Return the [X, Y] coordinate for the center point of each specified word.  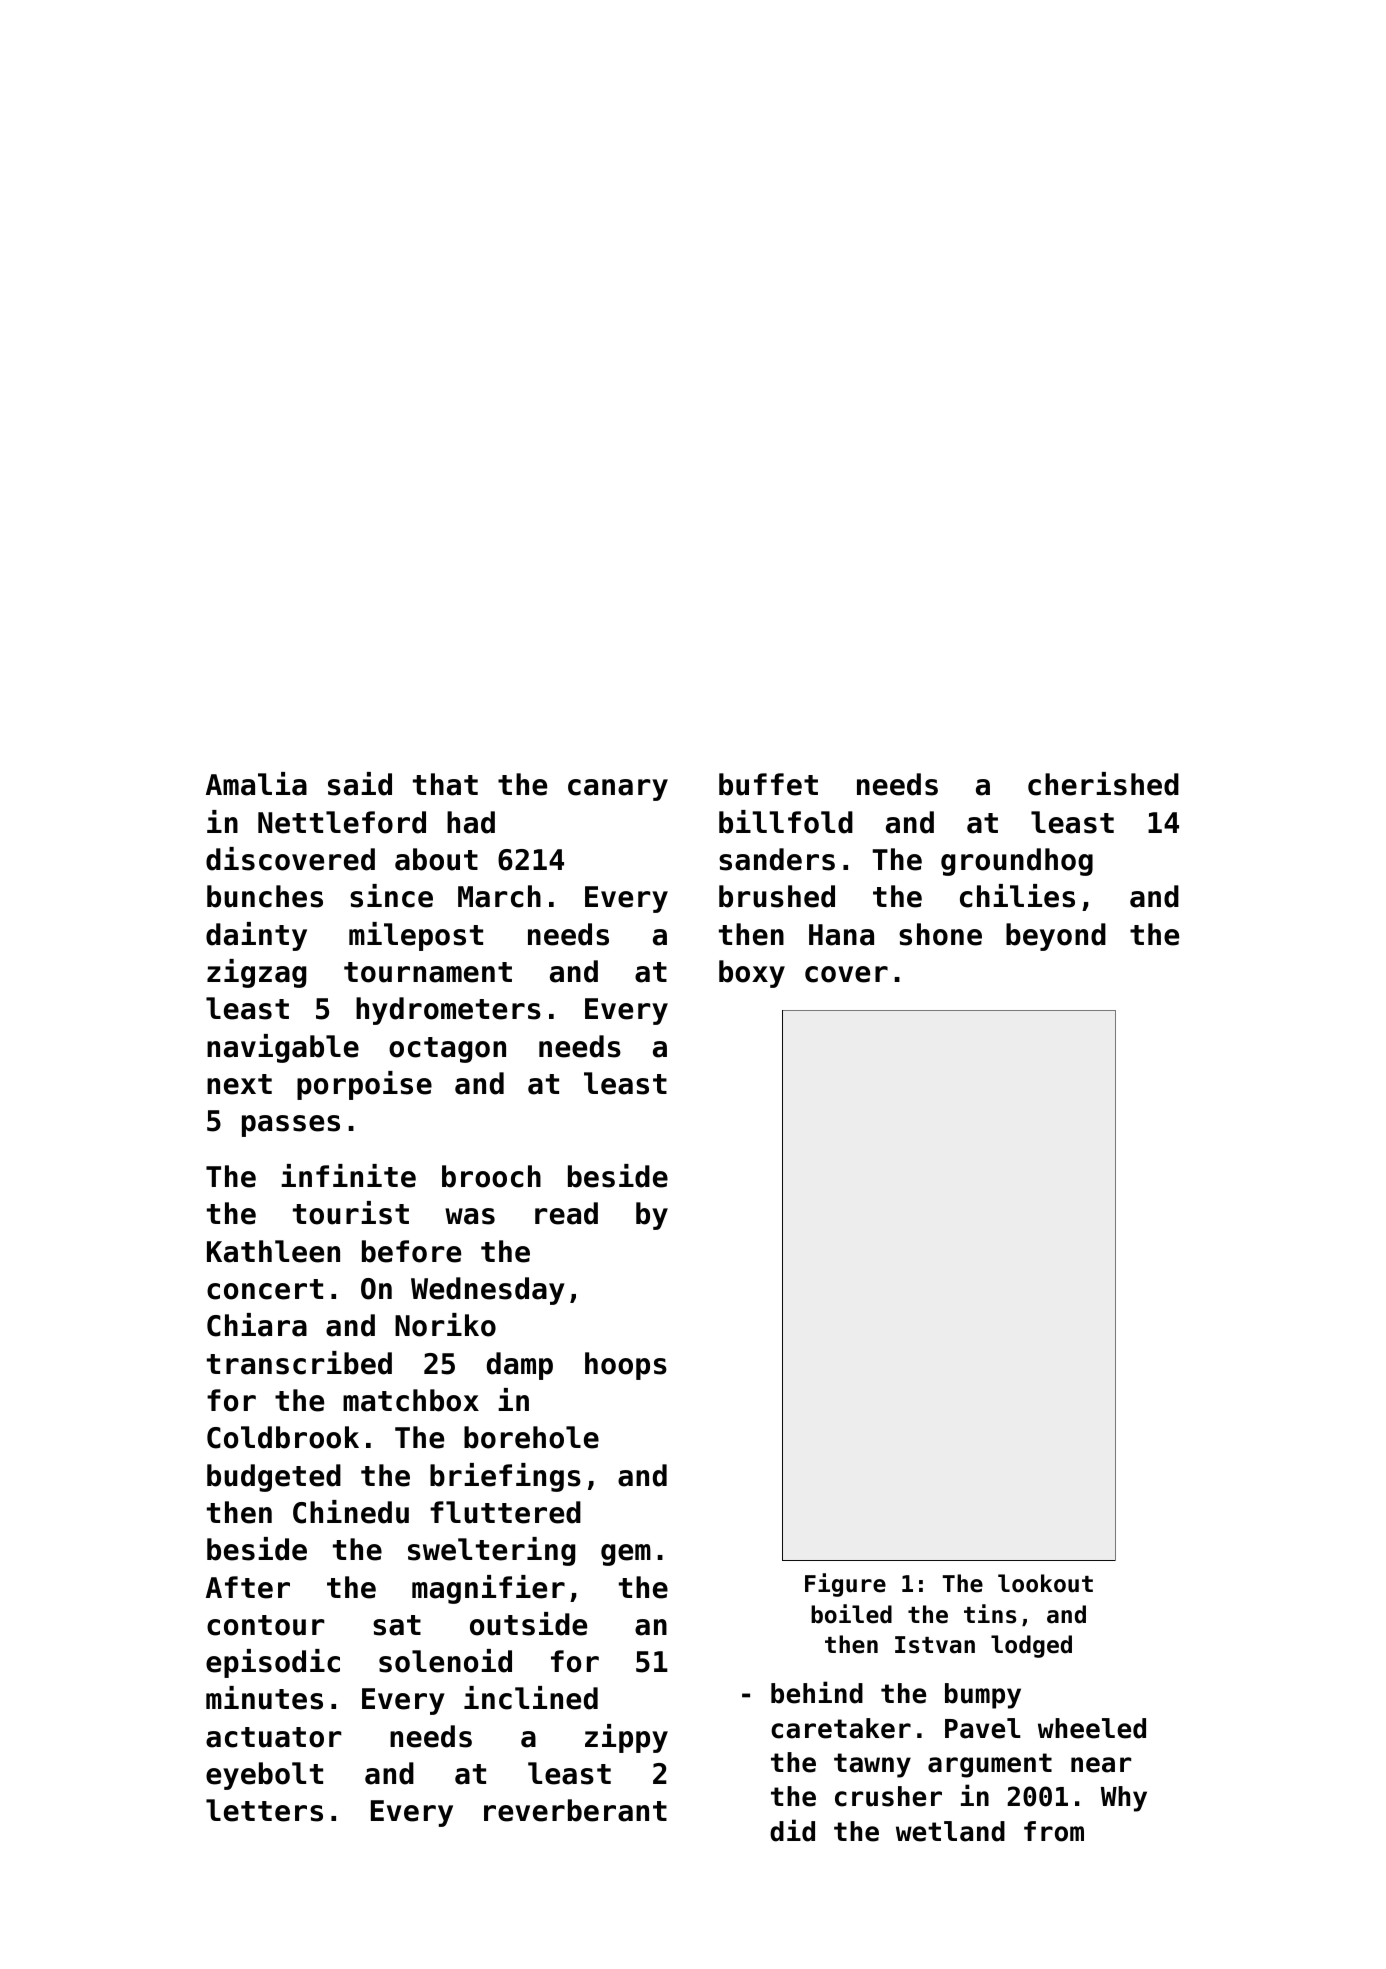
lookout [1045, 1583]
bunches [265, 896]
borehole [531, 1437]
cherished [1103, 784]
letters [264, 1810]
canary [618, 790]
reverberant [575, 1810]
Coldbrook [283, 1437]
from [1054, 1831]
